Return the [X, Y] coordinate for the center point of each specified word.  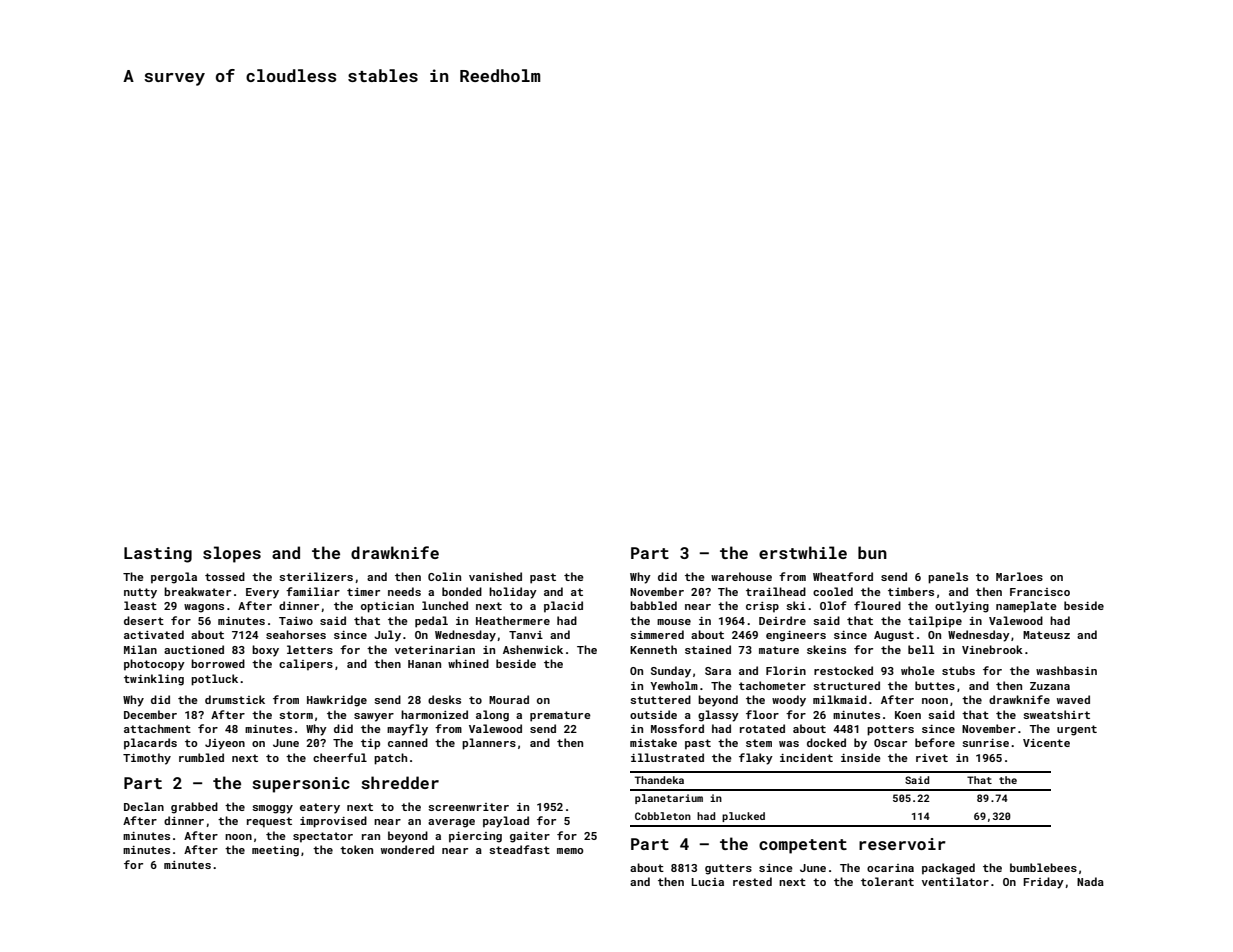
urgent [1077, 730]
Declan [144, 806]
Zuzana [1050, 686]
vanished [495, 576]
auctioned [194, 649]
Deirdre [782, 620]
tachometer [772, 685]
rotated [762, 728]
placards [150, 744]
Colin [444, 576]
